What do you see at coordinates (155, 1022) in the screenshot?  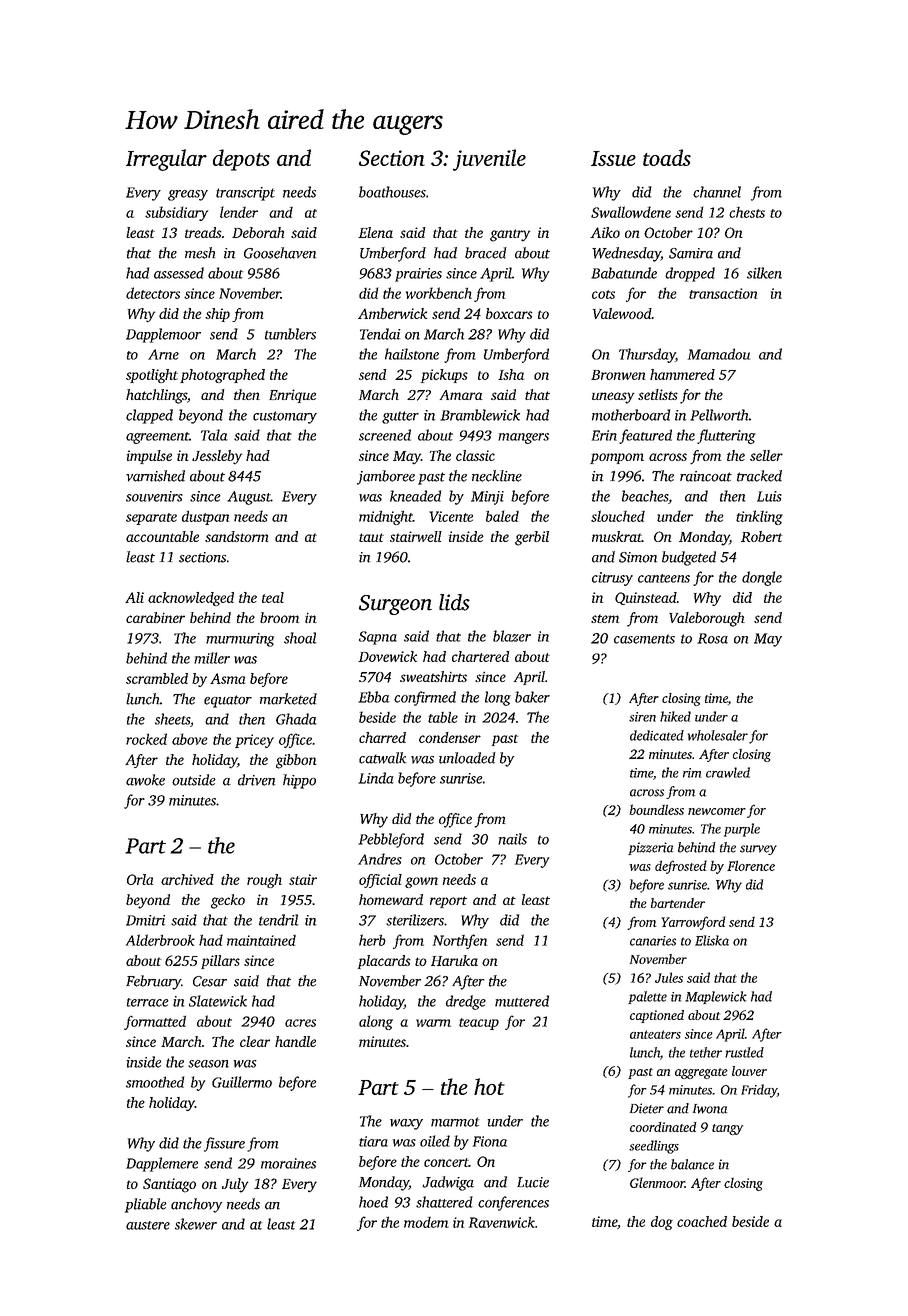 I see `formatted` at bounding box center [155, 1022].
